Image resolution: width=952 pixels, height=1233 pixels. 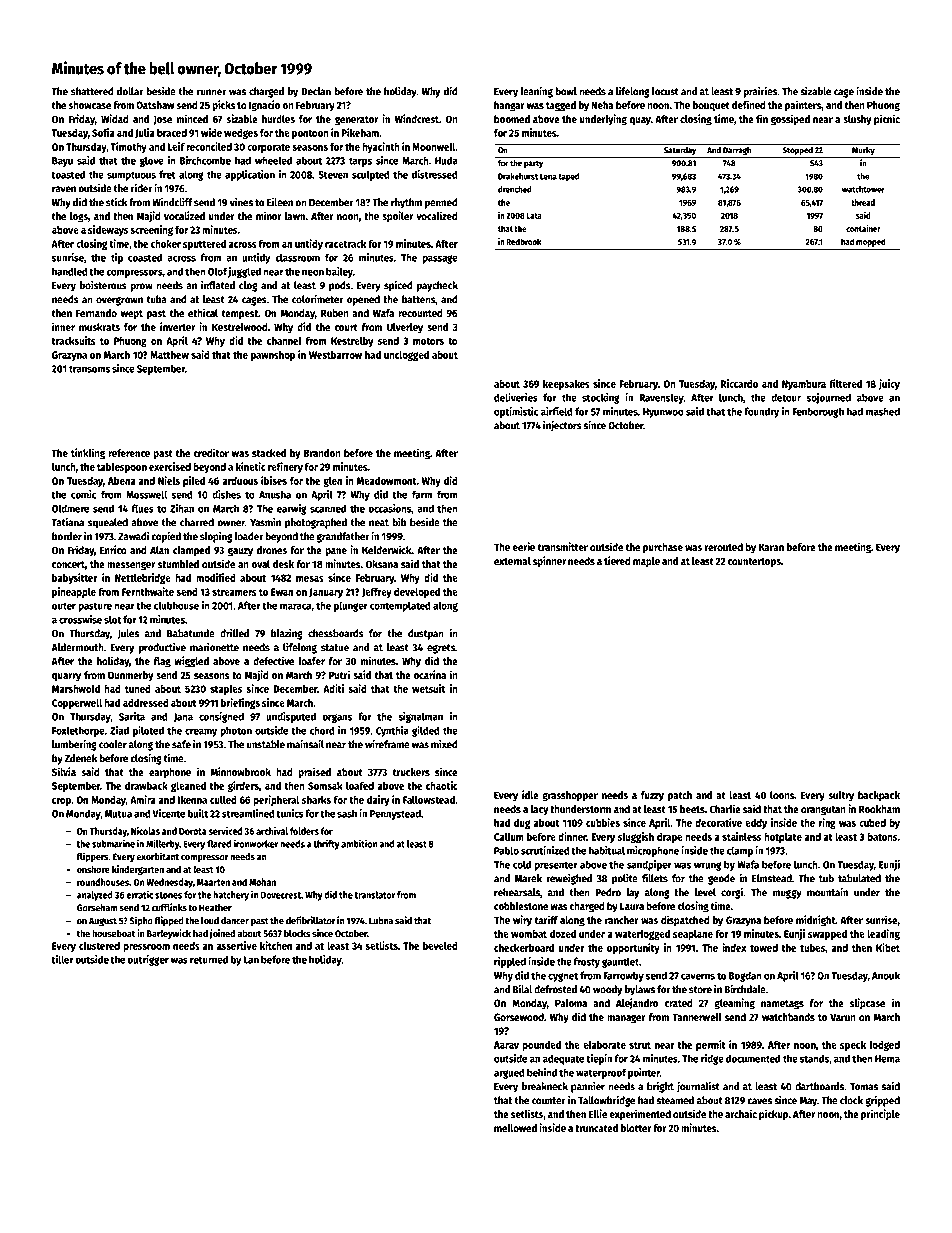 I want to click on wetsuit, so click(x=428, y=688).
